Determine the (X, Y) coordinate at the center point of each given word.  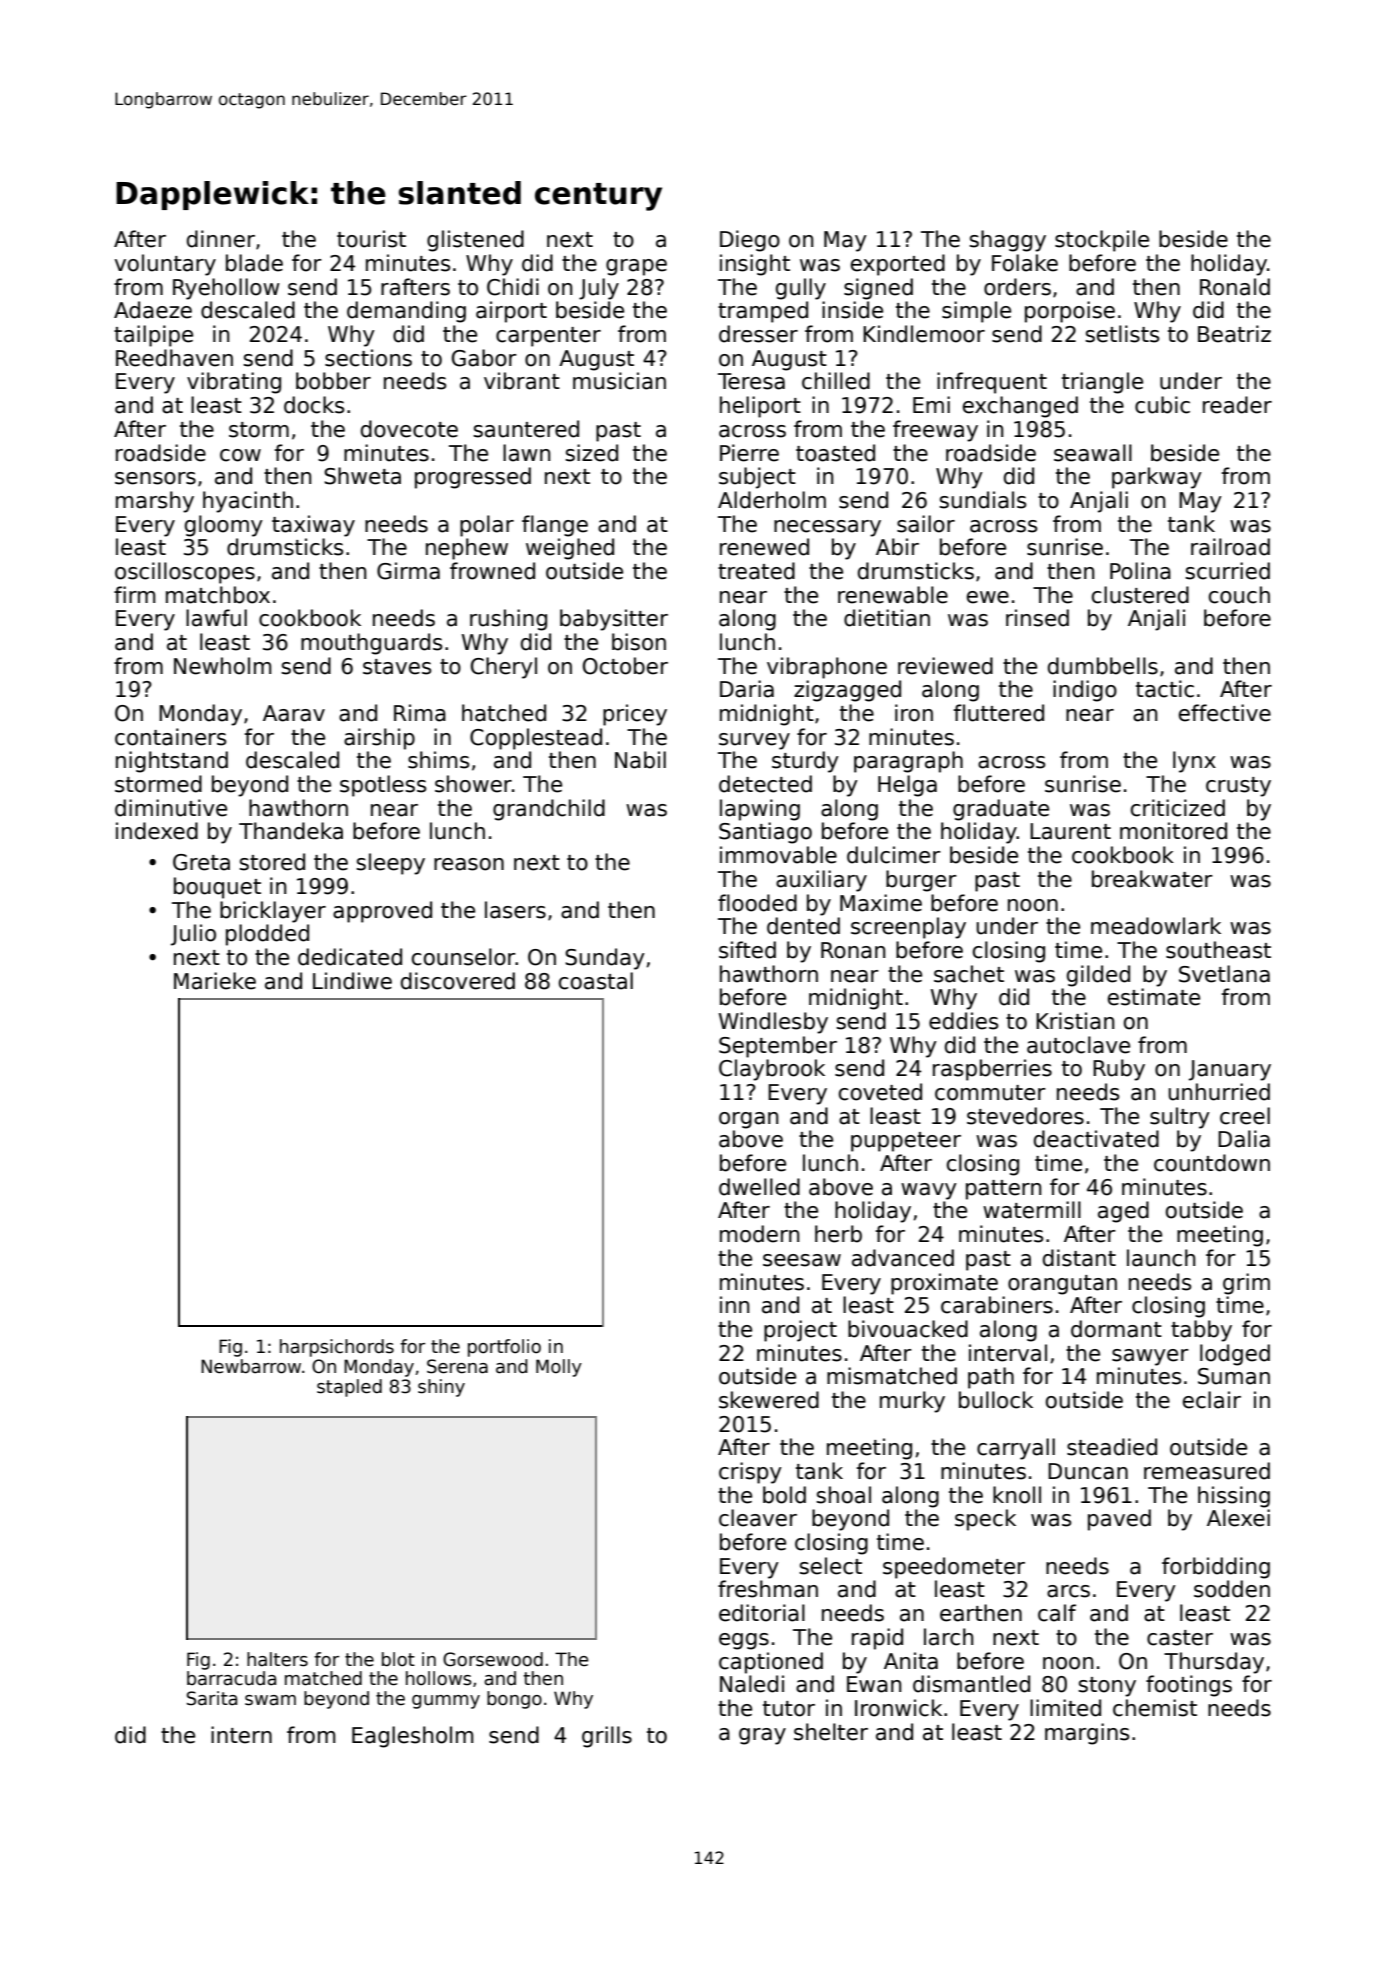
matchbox (218, 595)
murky (912, 1402)
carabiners (997, 1305)
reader (1237, 405)
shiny (441, 1388)
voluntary (165, 265)
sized (591, 453)
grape (636, 267)
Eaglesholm (412, 1737)
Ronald (1235, 287)
